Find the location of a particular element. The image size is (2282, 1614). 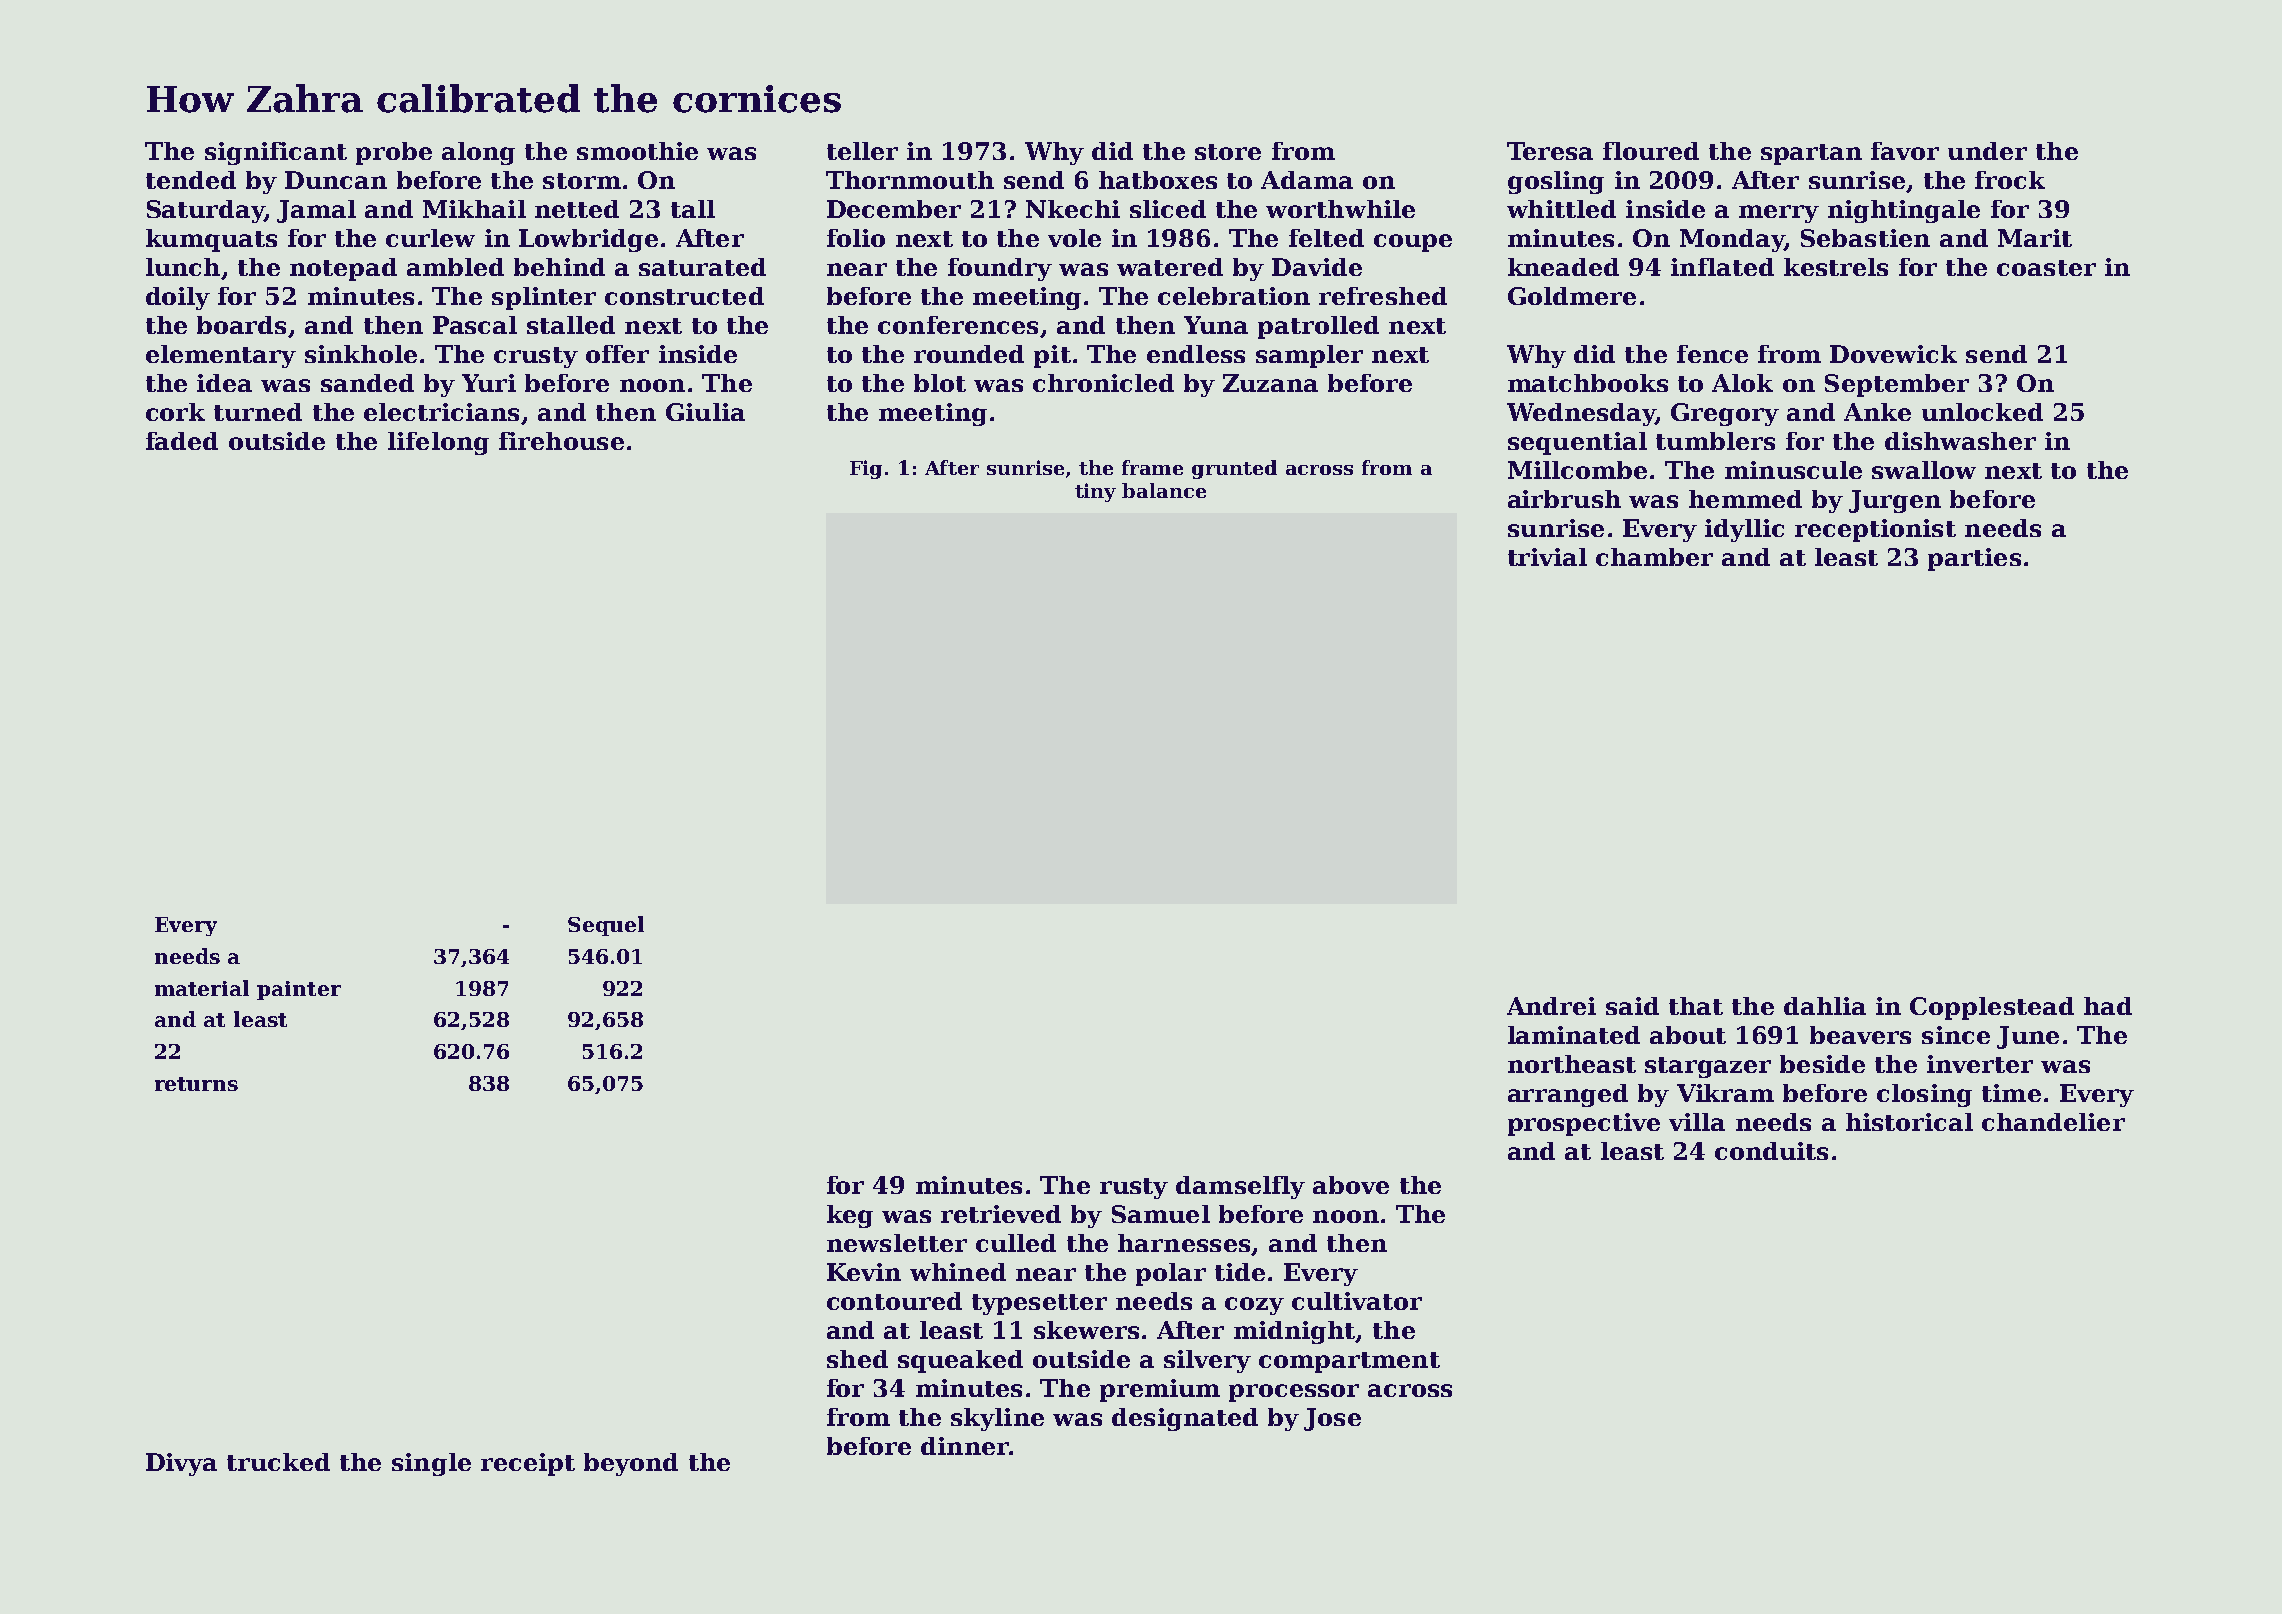

lunch is located at coordinates (183, 267).
